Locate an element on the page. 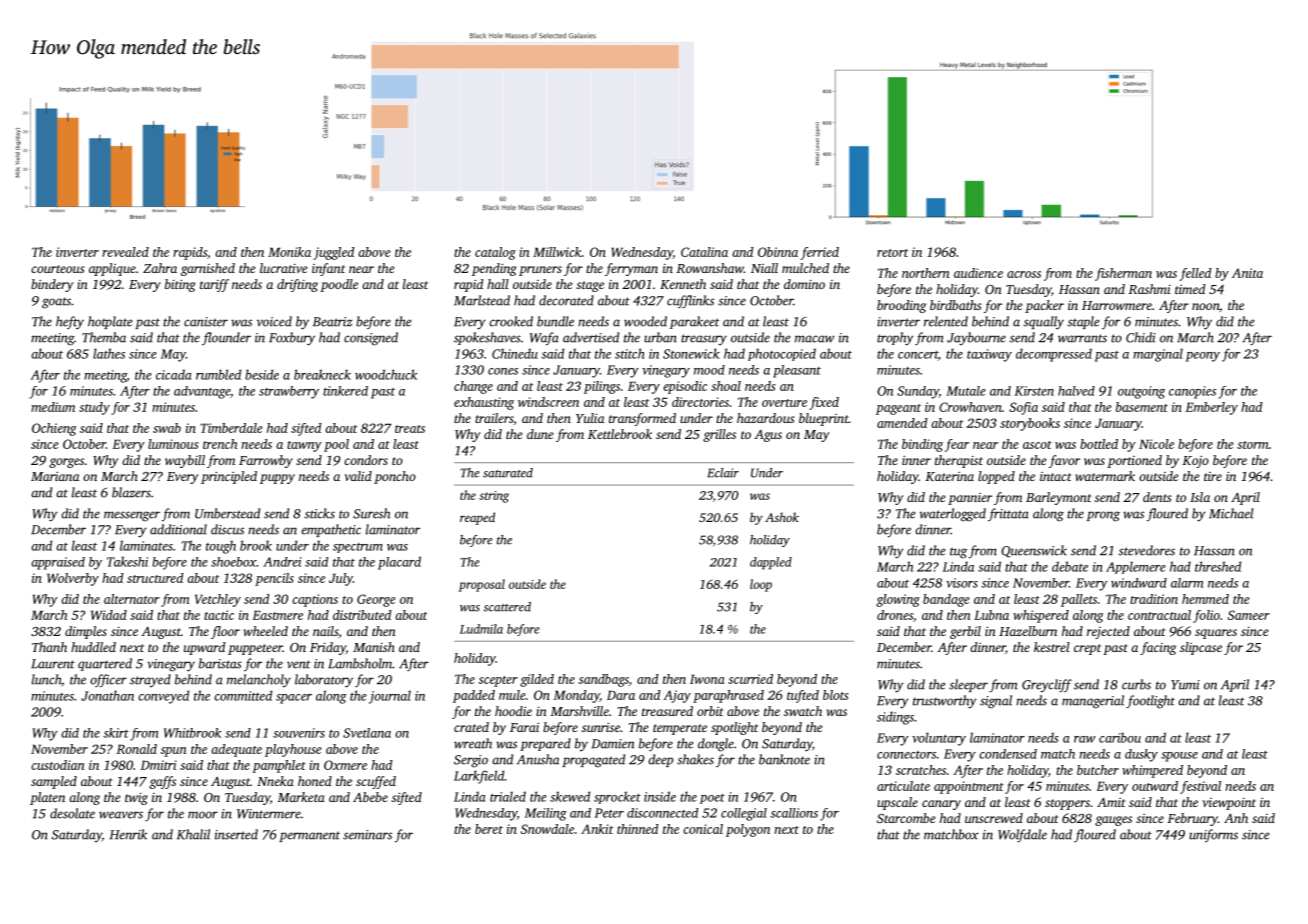 The width and height of the page is (1308, 924). revealed is located at coordinates (125, 252).
